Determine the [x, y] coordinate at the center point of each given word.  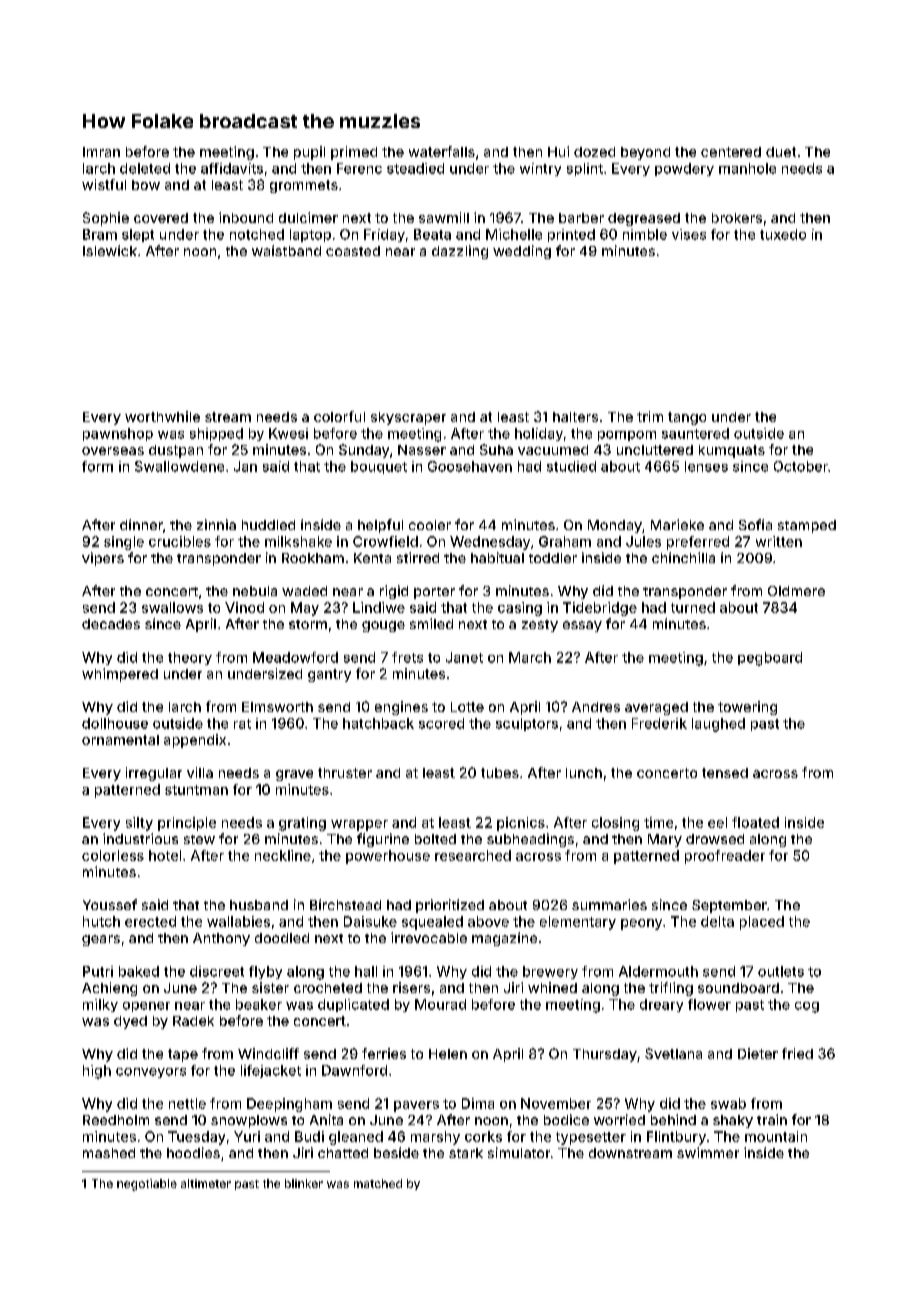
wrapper [359, 825]
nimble [645, 234]
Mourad [440, 1004]
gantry [329, 675]
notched [257, 234]
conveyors [151, 1073]
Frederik [659, 723]
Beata [432, 234]
